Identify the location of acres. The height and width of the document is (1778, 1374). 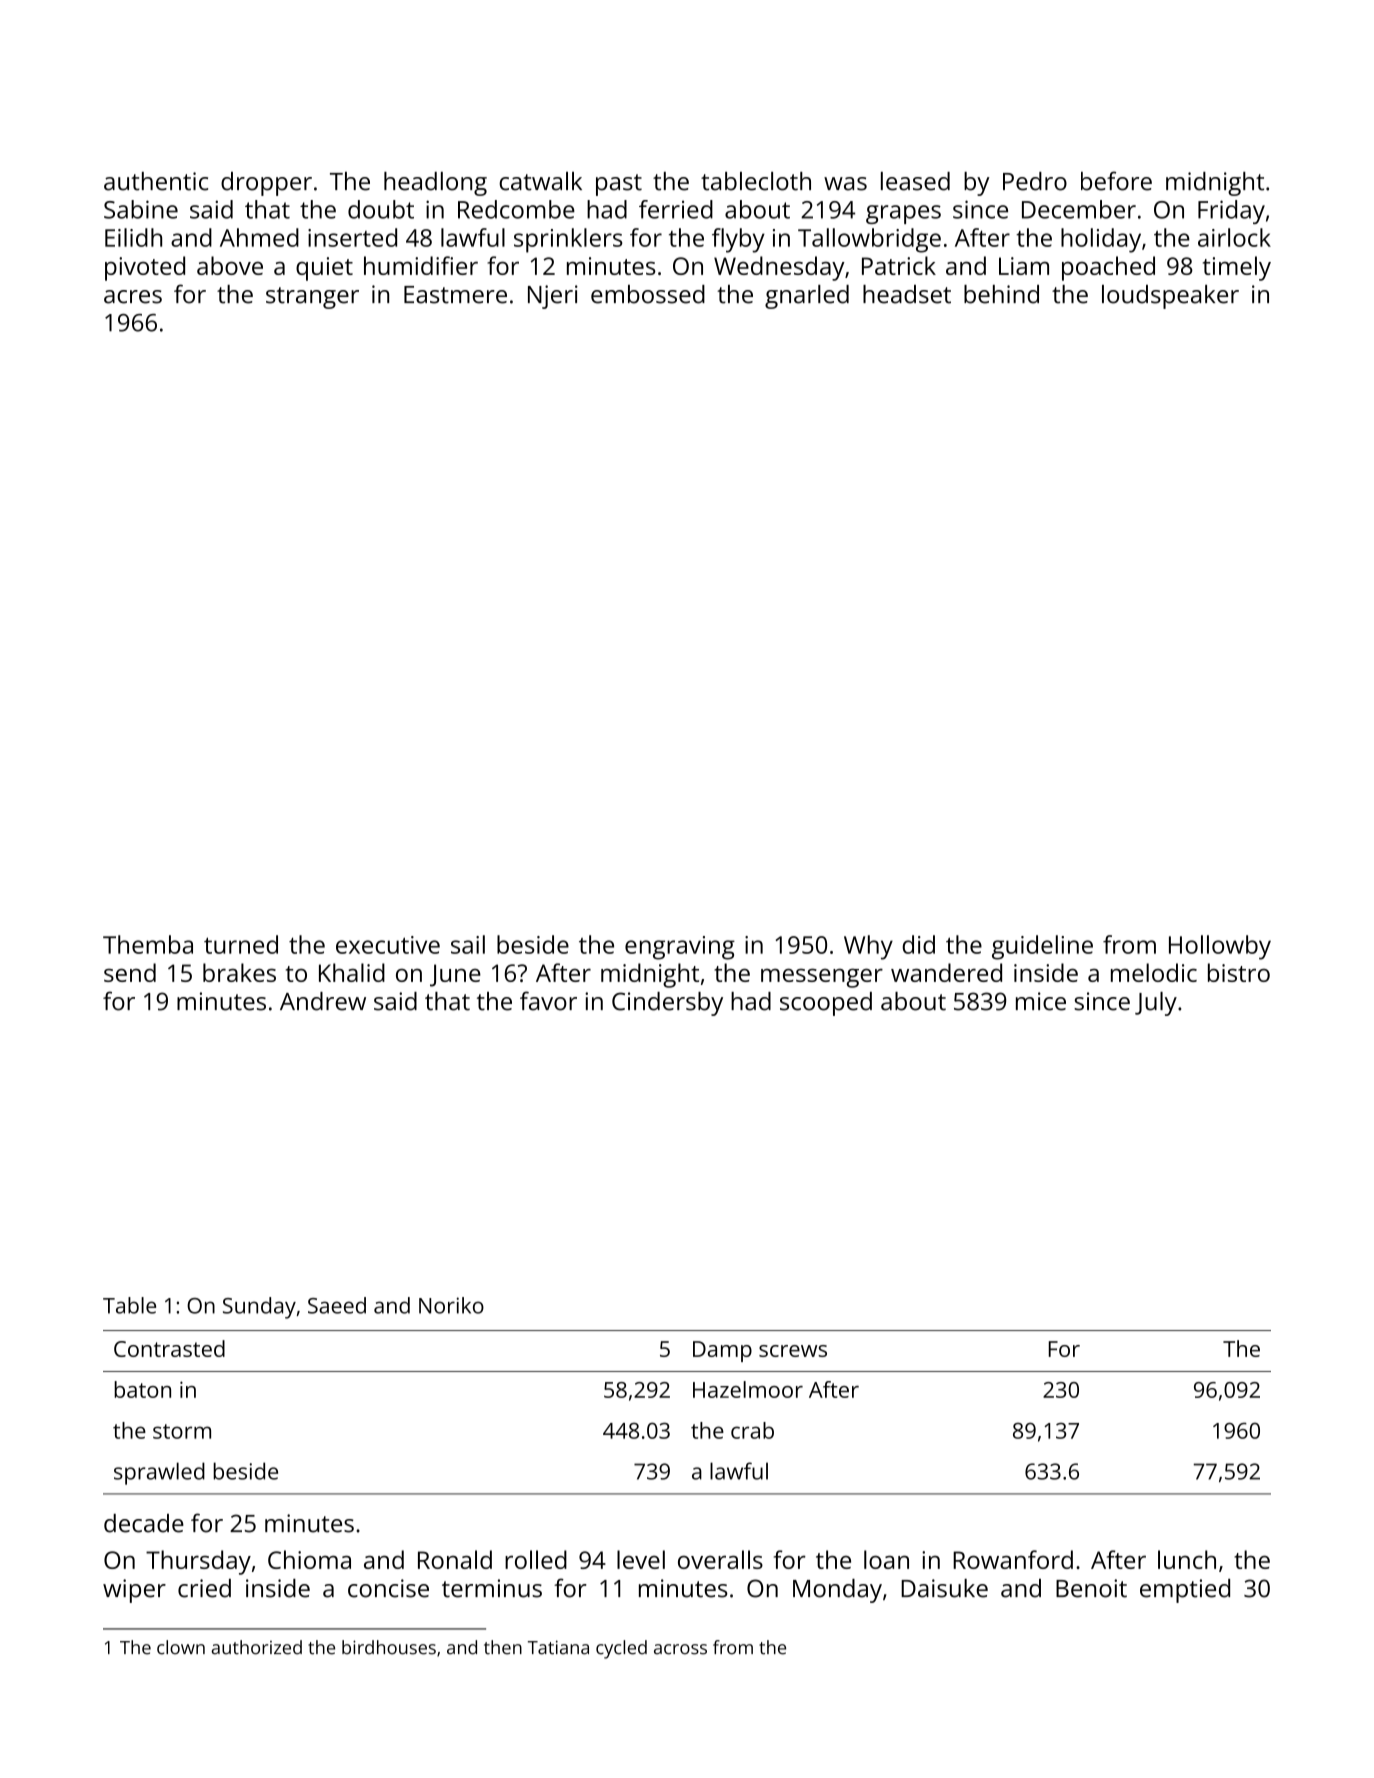
(133, 297).
